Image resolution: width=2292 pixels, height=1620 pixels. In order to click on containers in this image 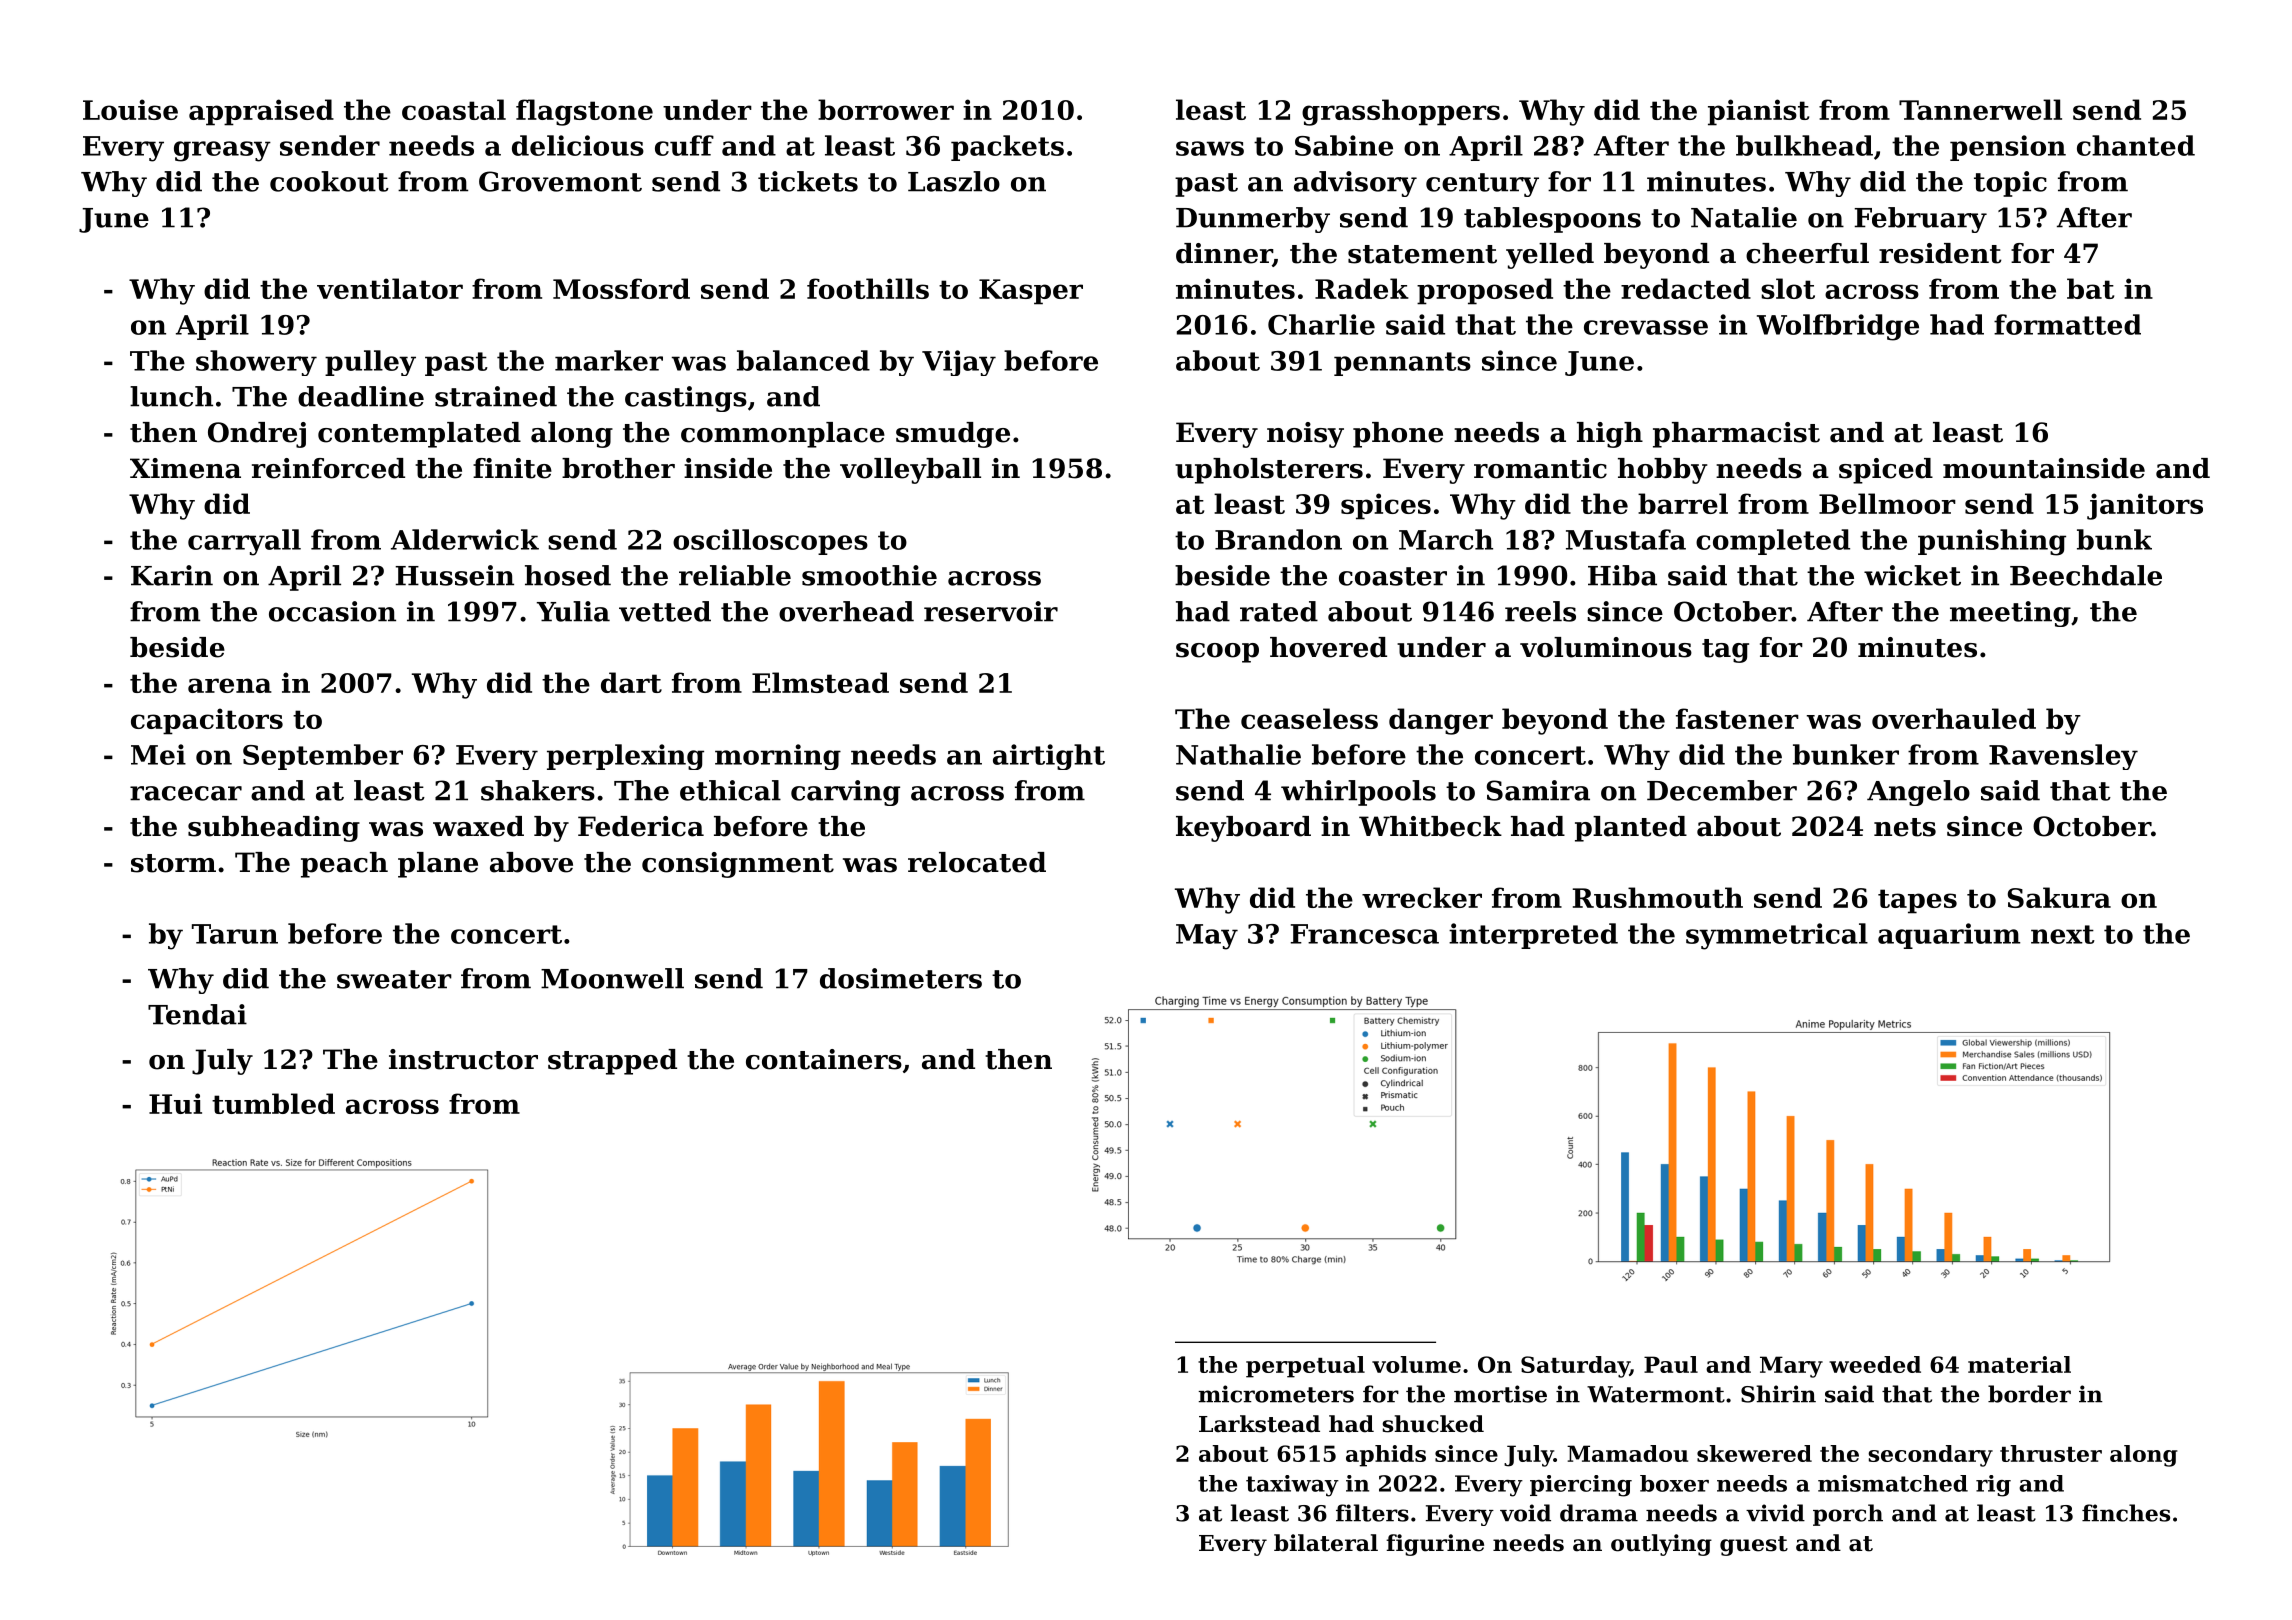, I will do `click(824, 1059)`.
